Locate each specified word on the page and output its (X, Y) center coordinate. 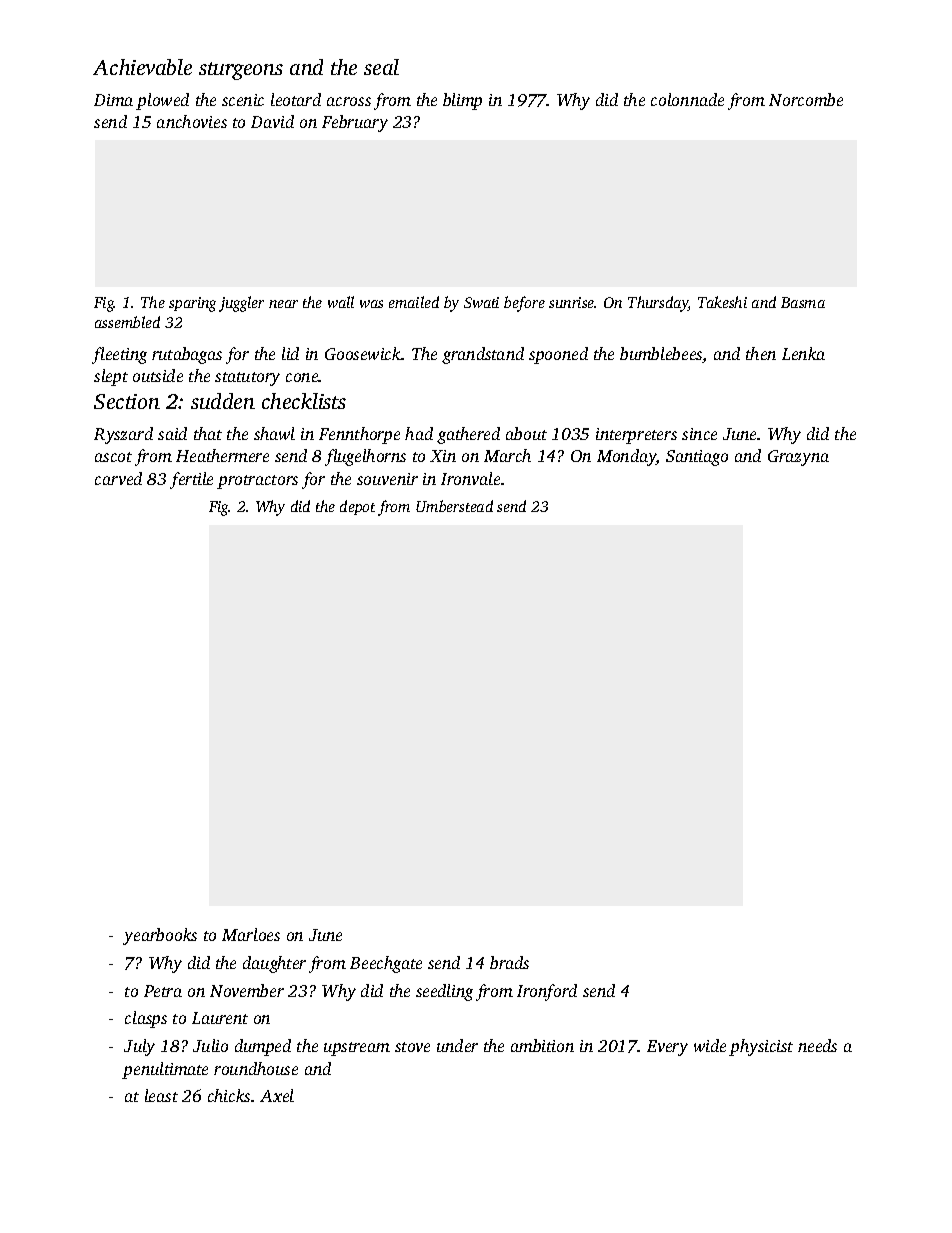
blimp (462, 101)
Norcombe (806, 99)
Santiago (697, 458)
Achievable (142, 67)
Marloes (251, 934)
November (247, 990)
